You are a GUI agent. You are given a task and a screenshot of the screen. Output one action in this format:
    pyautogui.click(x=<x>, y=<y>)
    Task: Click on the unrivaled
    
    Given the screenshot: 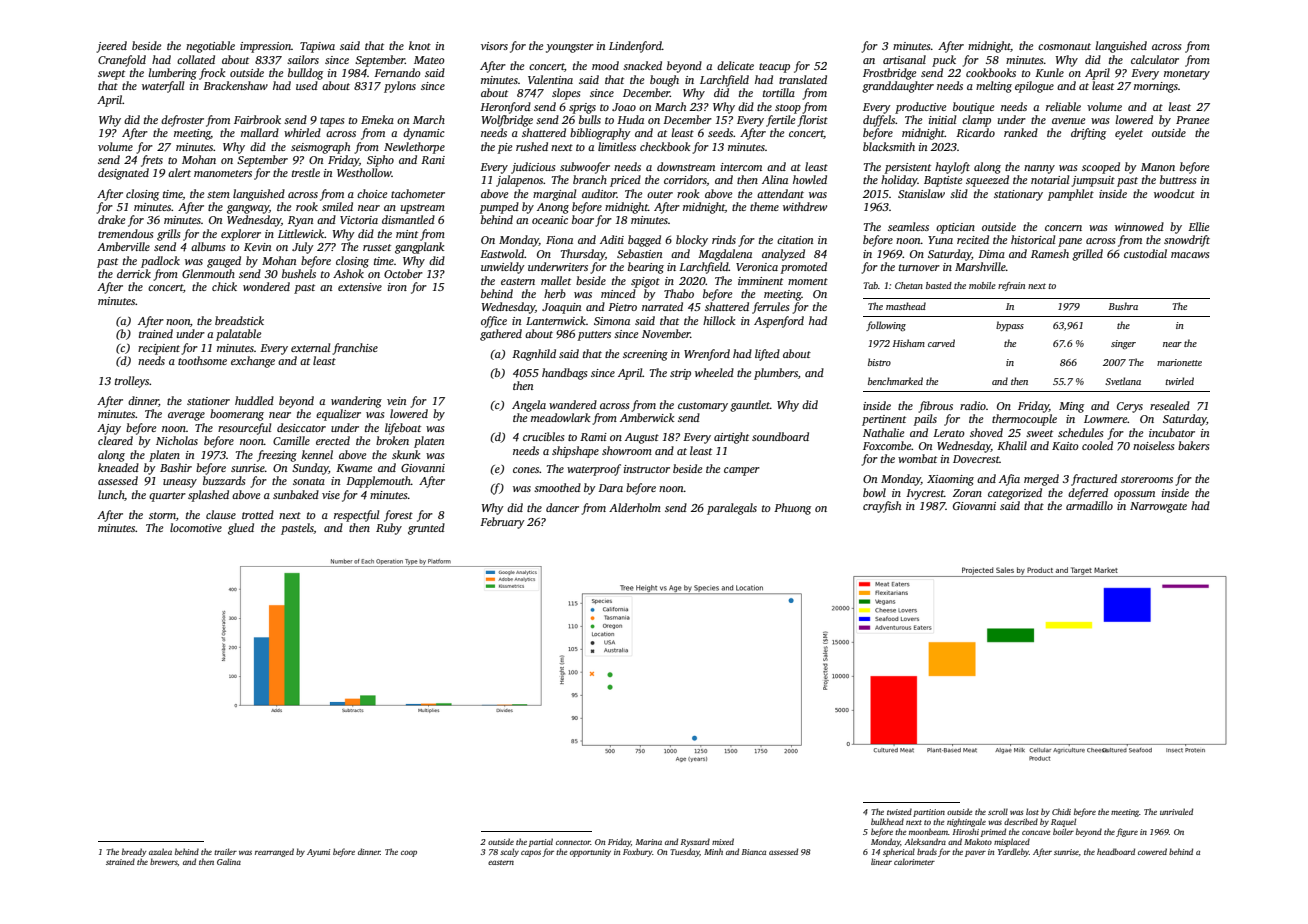 What is the action you would take?
    pyautogui.click(x=1176, y=811)
